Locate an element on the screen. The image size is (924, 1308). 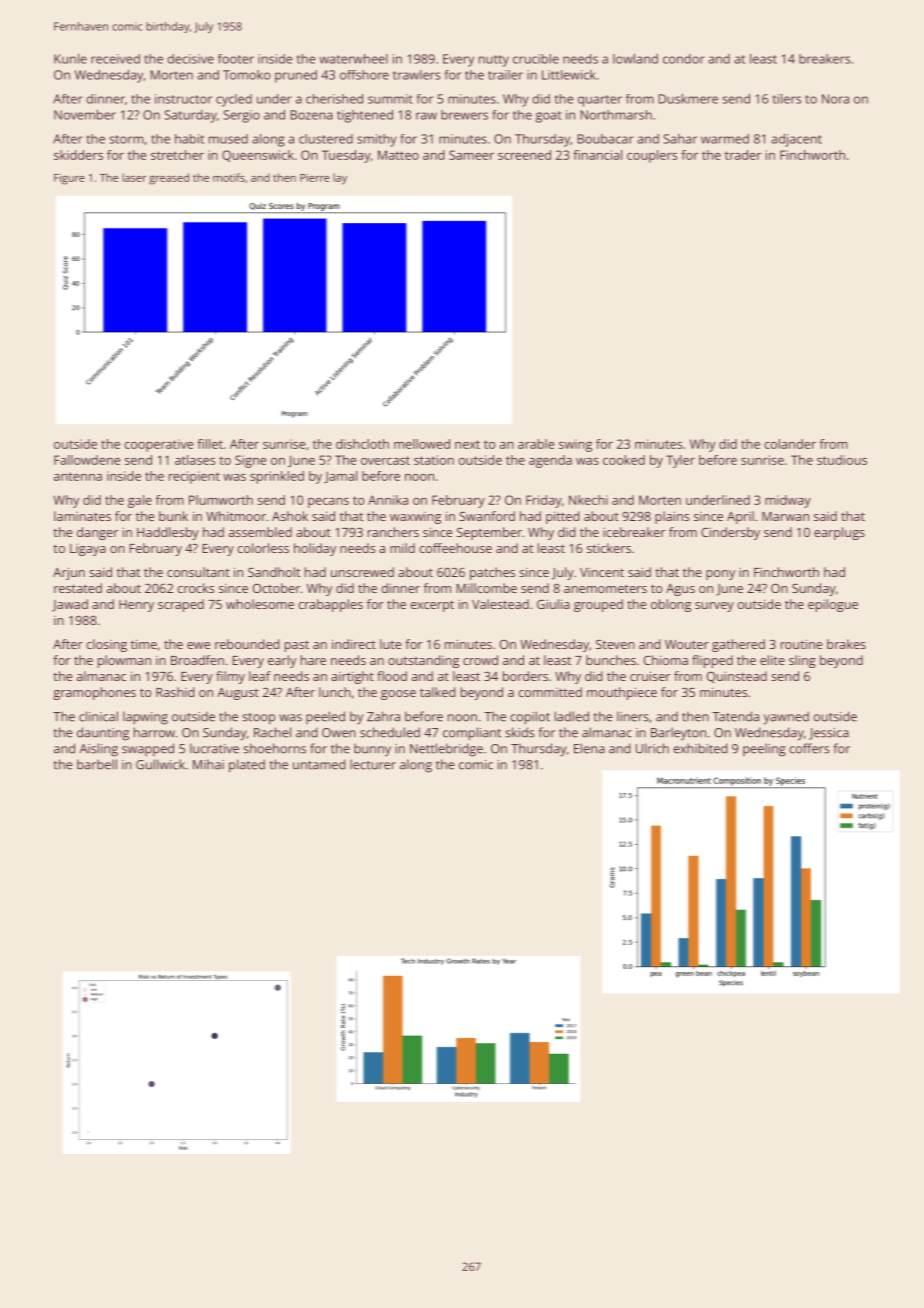
motifs is located at coordinates (229, 177).
